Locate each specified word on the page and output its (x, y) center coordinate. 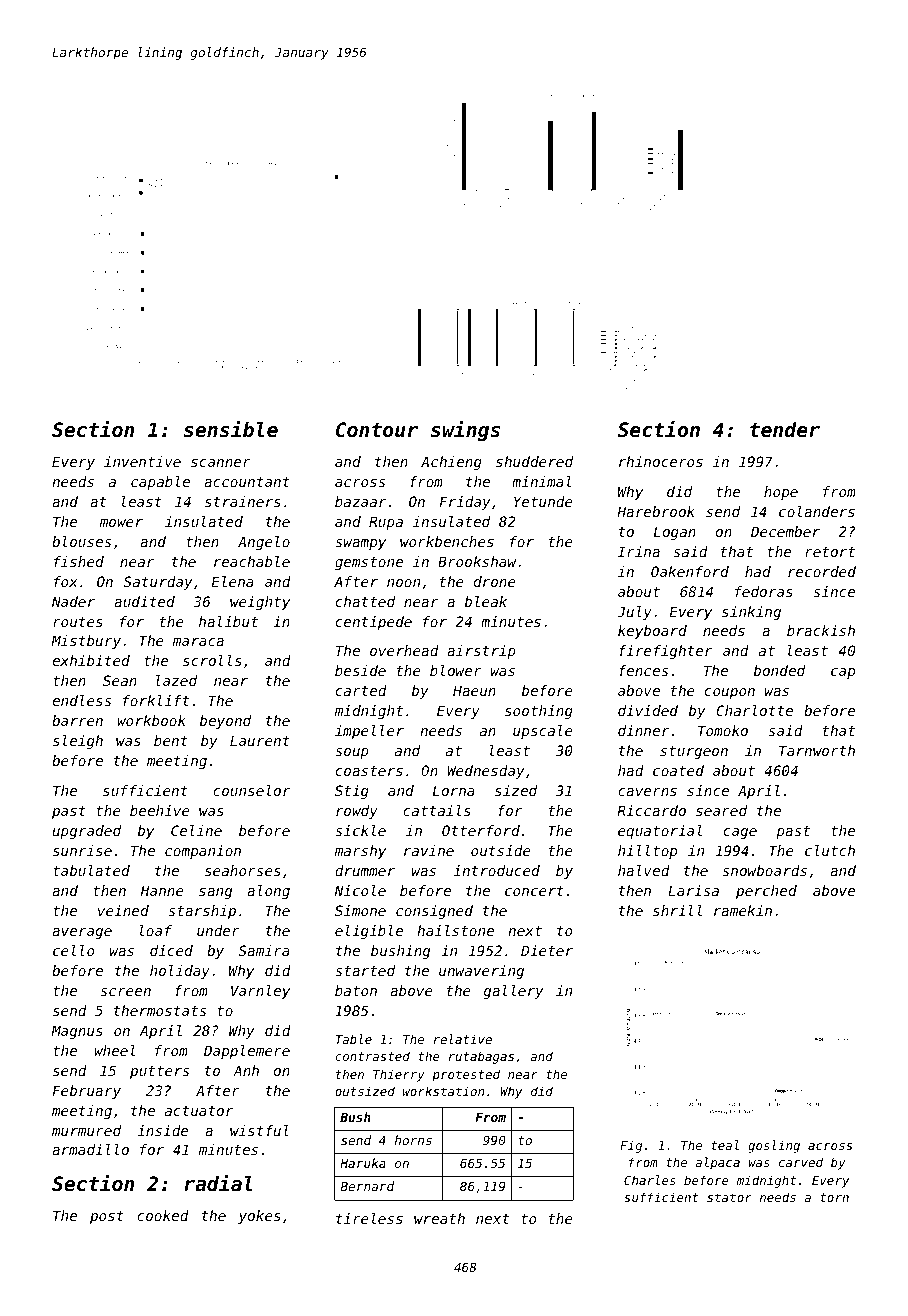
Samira (264, 950)
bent (171, 740)
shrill (677, 910)
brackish (821, 630)
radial (218, 1183)
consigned (434, 912)
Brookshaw (477, 561)
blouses (81, 541)
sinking (751, 613)
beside (360, 670)
